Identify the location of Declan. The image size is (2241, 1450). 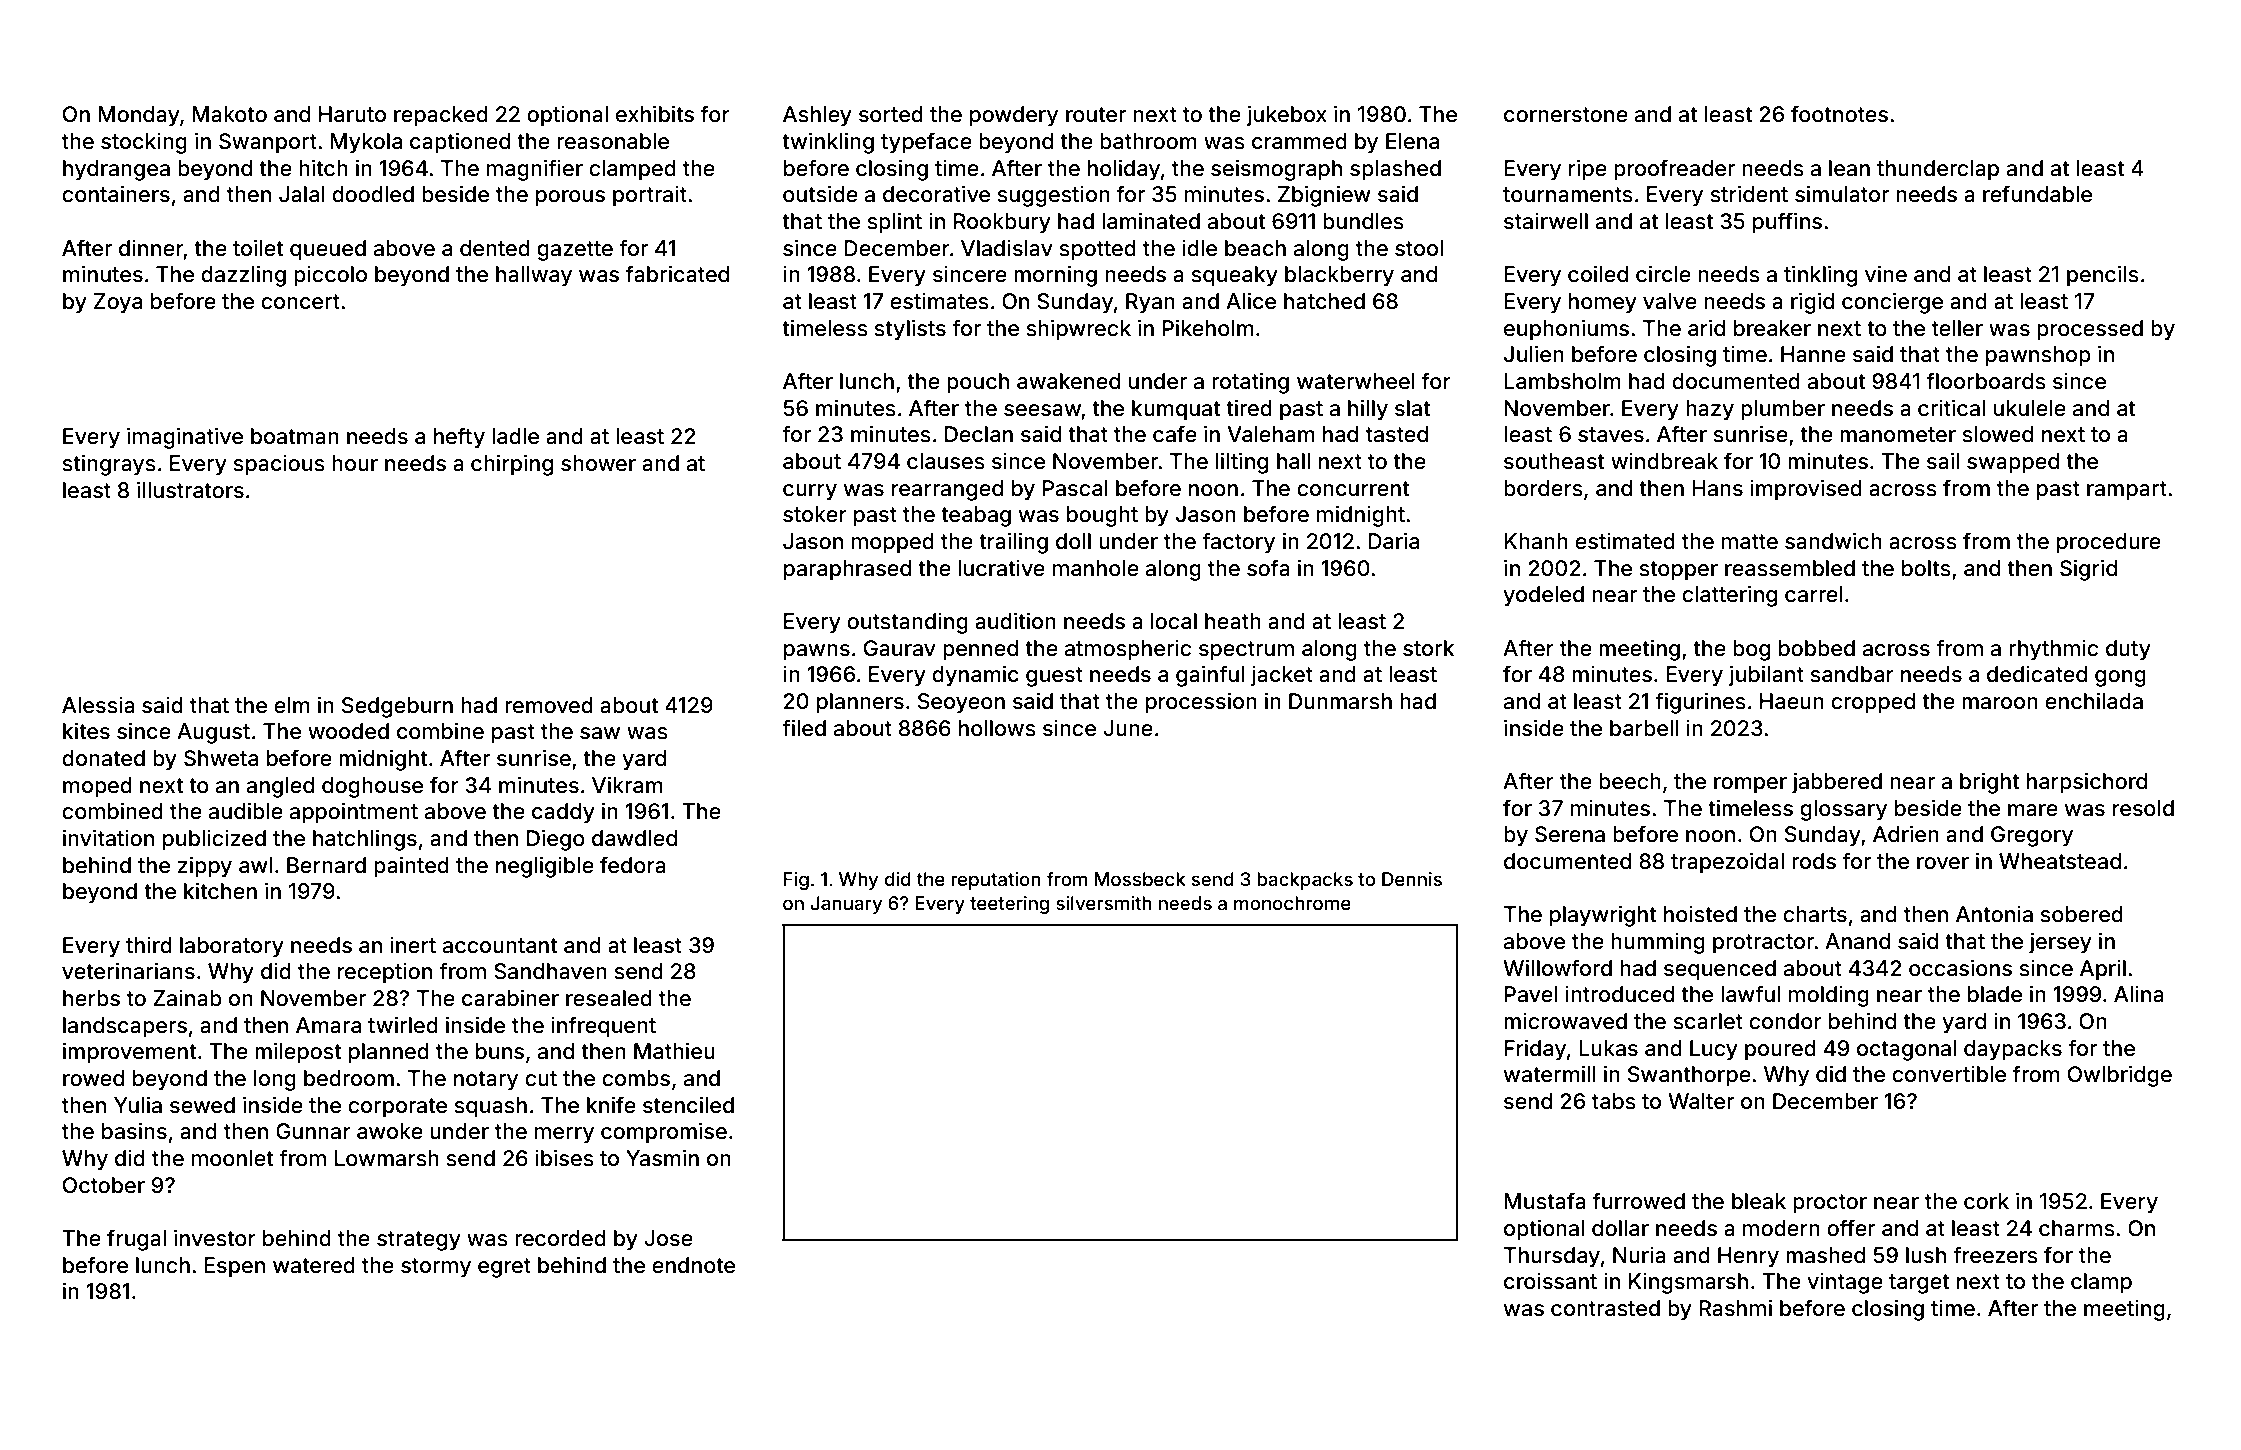
(979, 434).
